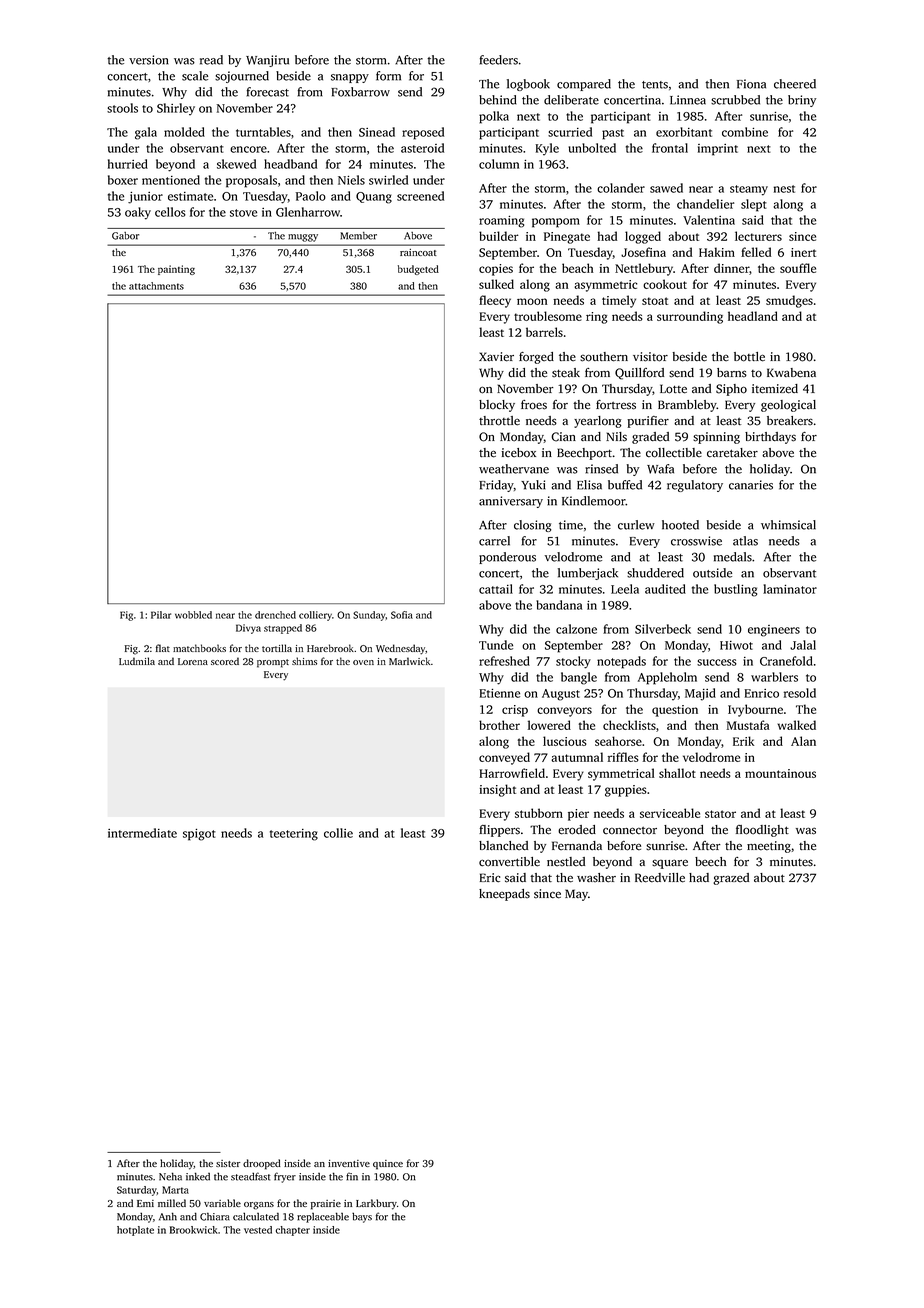  I want to click on scale, so click(195, 76).
